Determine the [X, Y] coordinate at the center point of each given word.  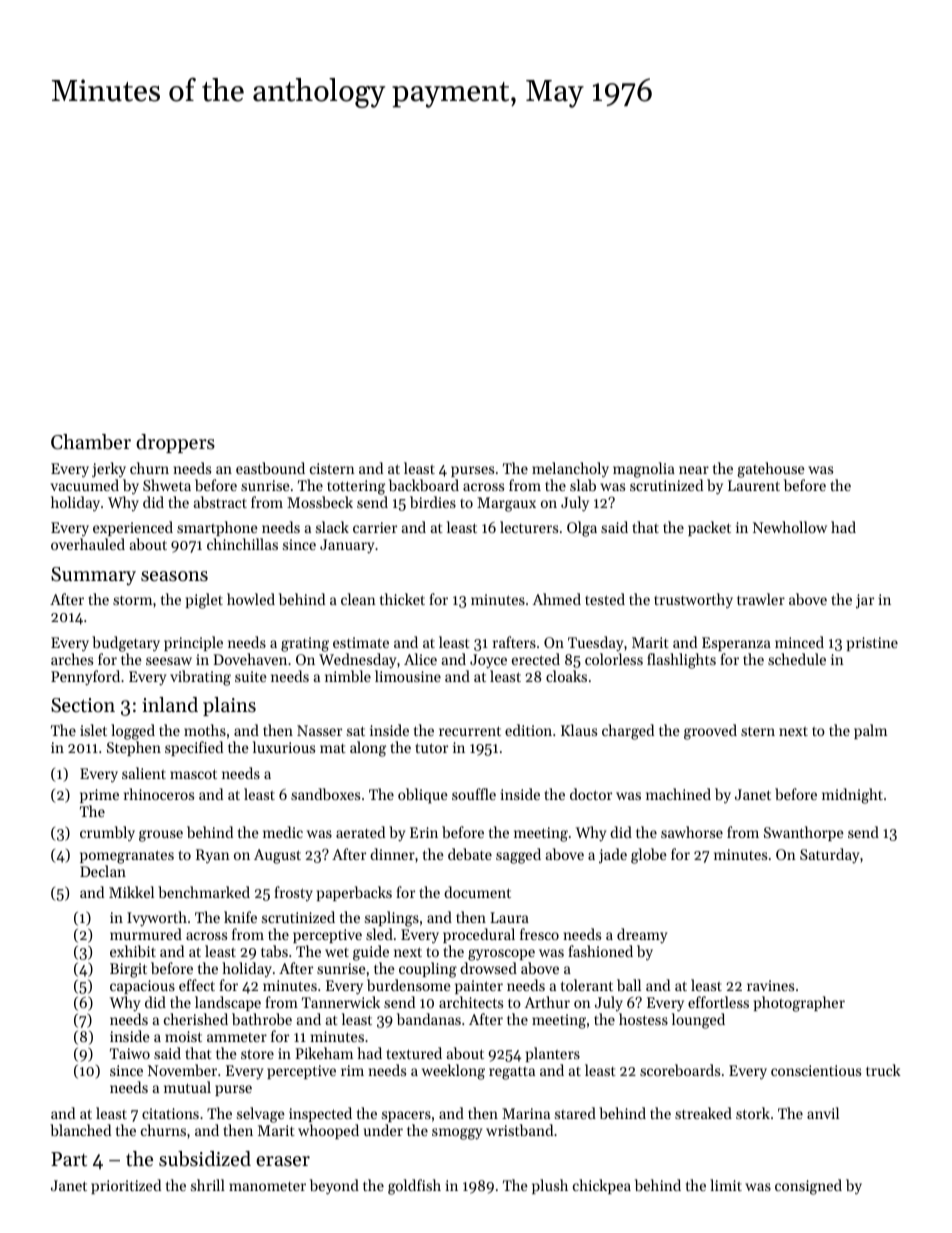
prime [99, 796]
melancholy [570, 470]
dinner [392, 854]
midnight [852, 796]
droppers [175, 443]
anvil [823, 1113]
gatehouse [771, 470]
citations [170, 1113]
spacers [406, 1116]
